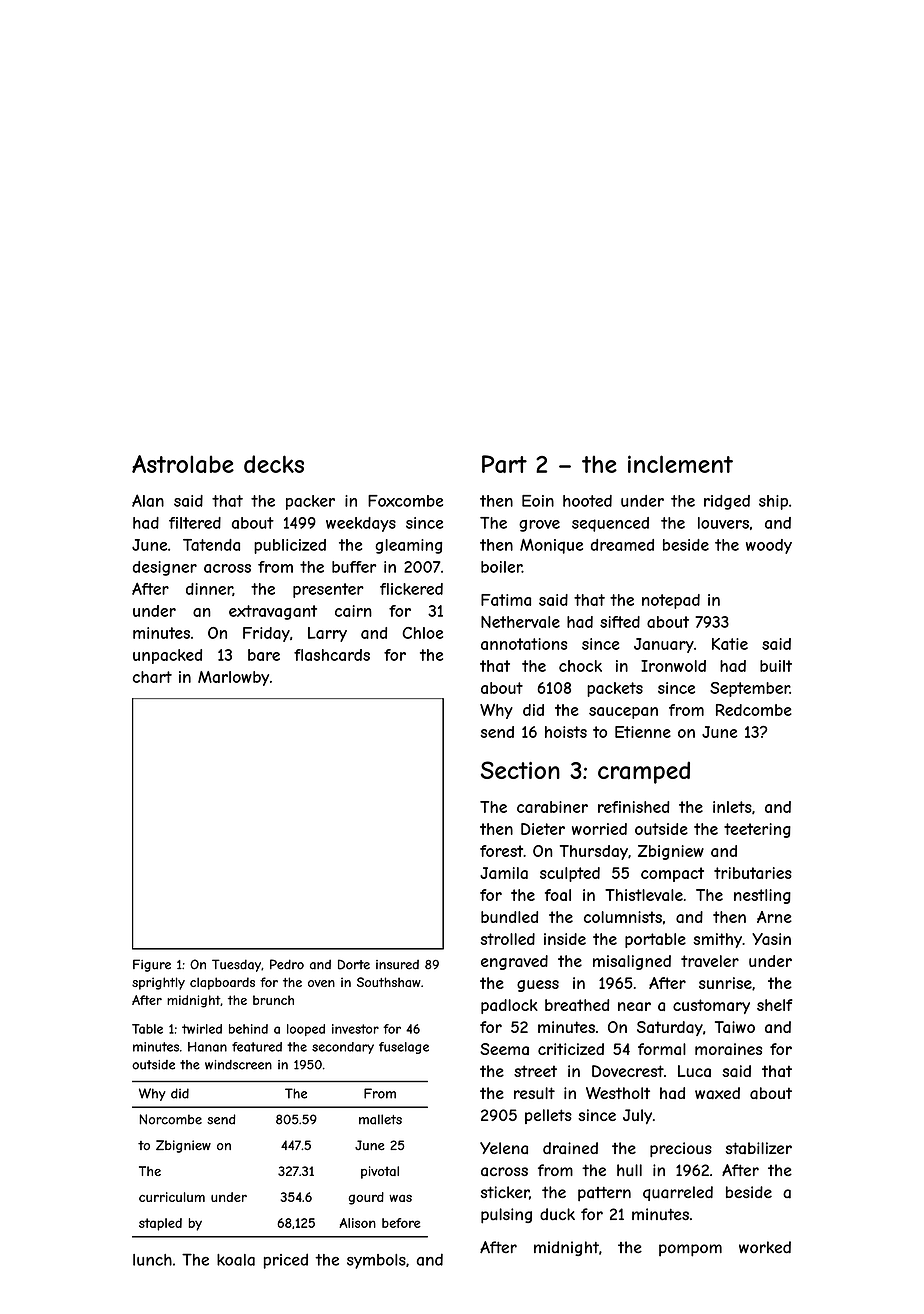 The height and width of the screenshot is (1314, 924). I want to click on shelf, so click(775, 1005).
